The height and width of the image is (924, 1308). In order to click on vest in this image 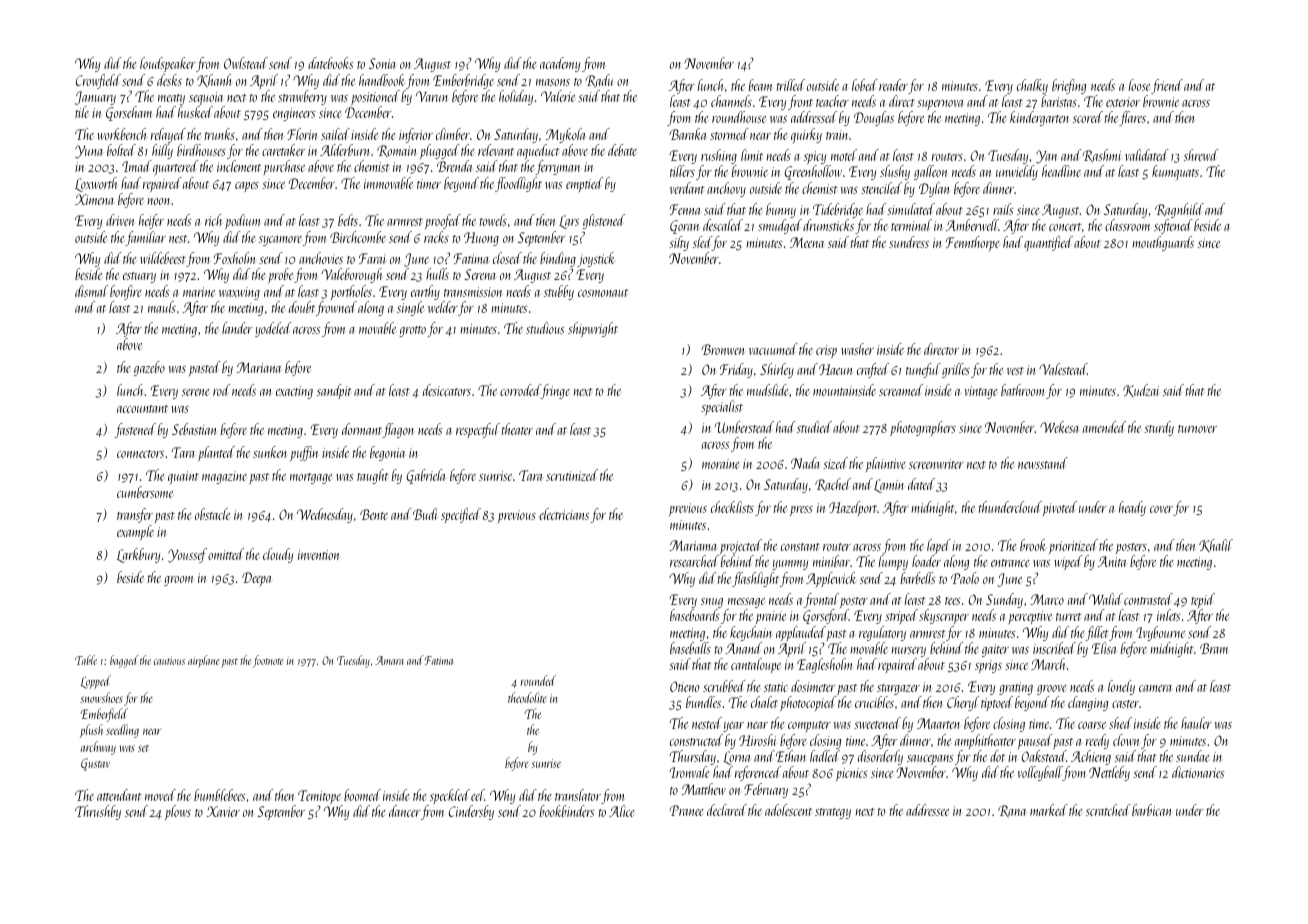, I will do `click(1015, 371)`.
